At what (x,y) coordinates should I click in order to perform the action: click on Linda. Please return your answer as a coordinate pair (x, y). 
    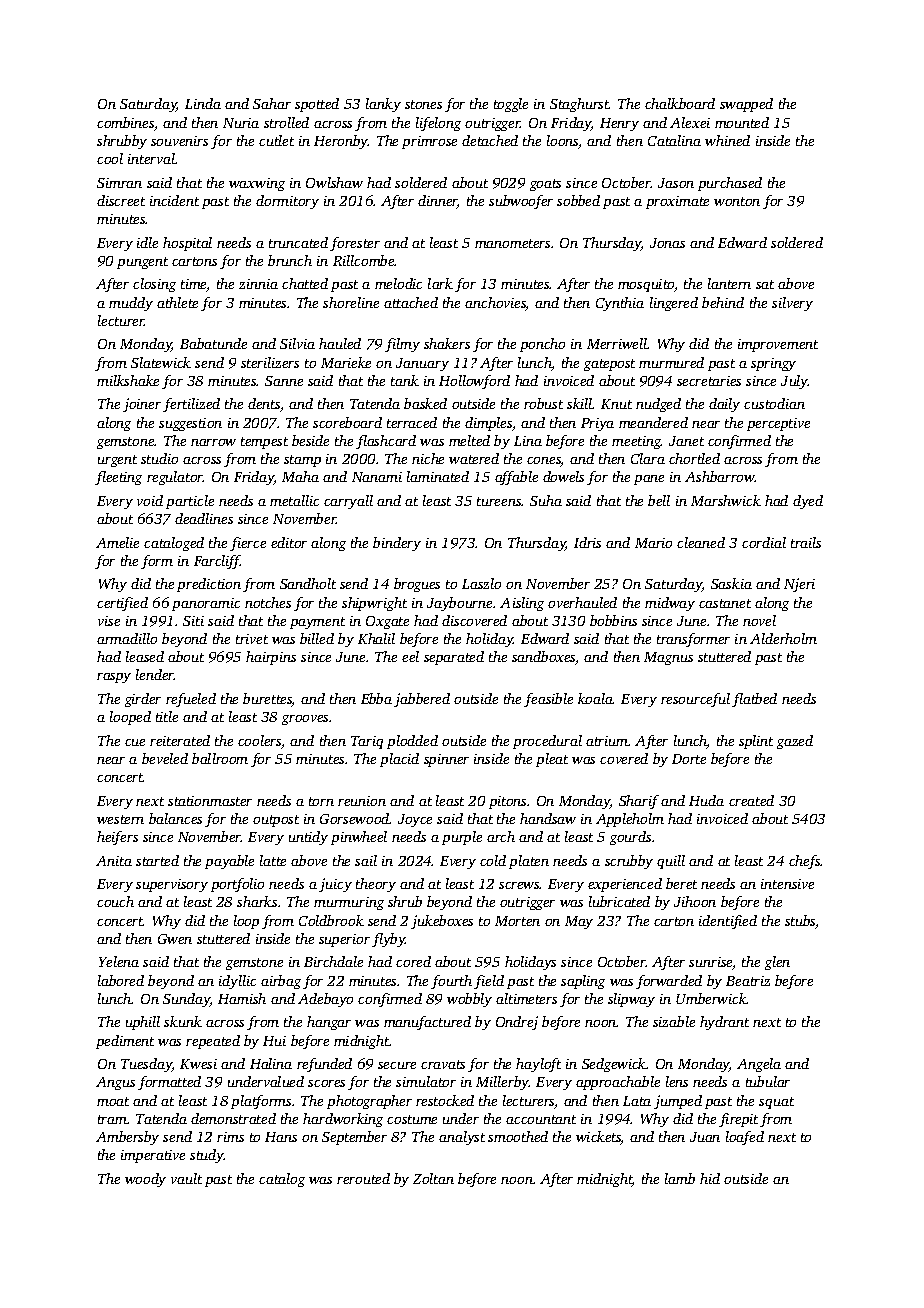
    Looking at the image, I should click on (203, 103).
